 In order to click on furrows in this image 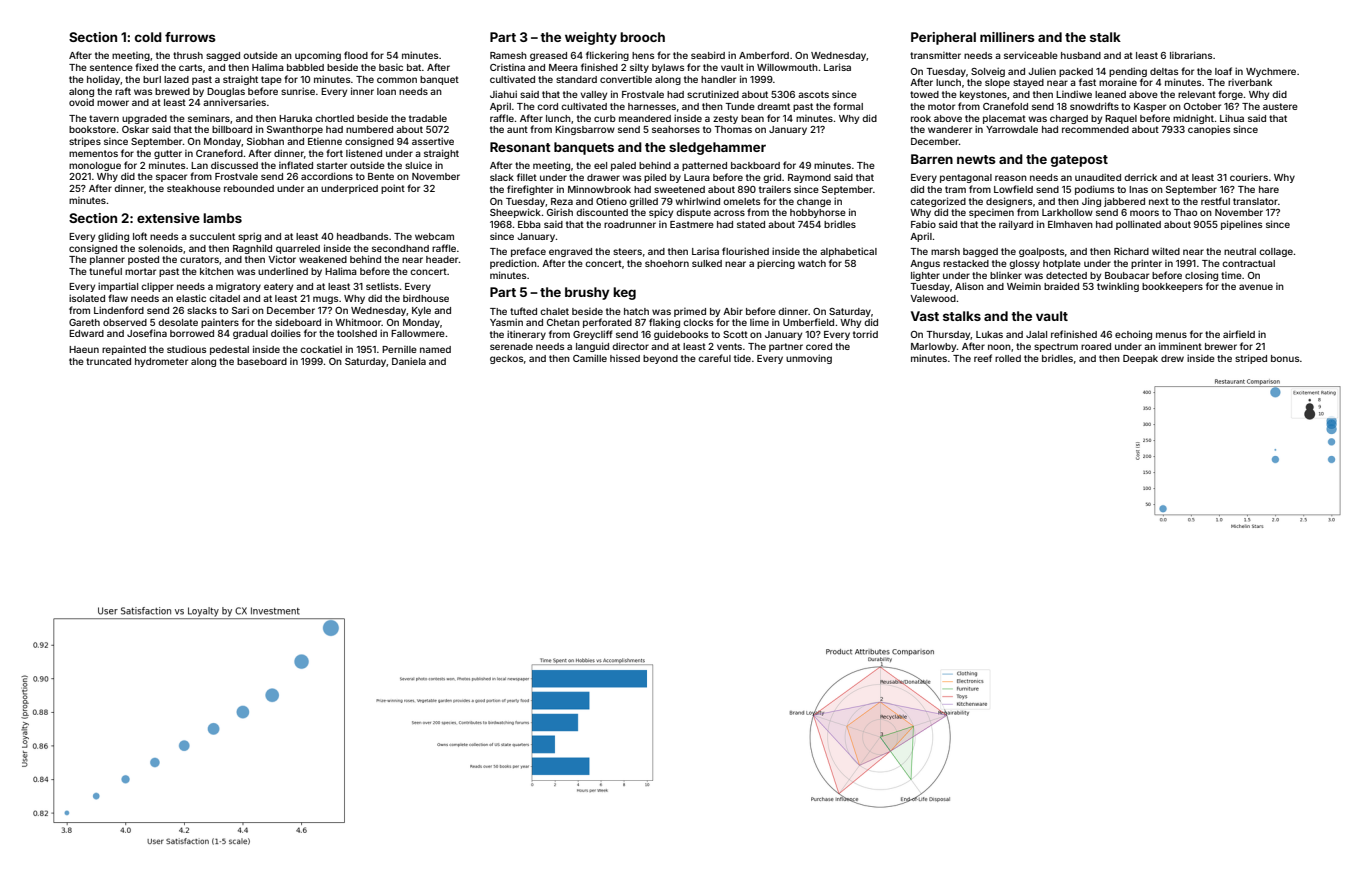, I will do `click(190, 37)`.
